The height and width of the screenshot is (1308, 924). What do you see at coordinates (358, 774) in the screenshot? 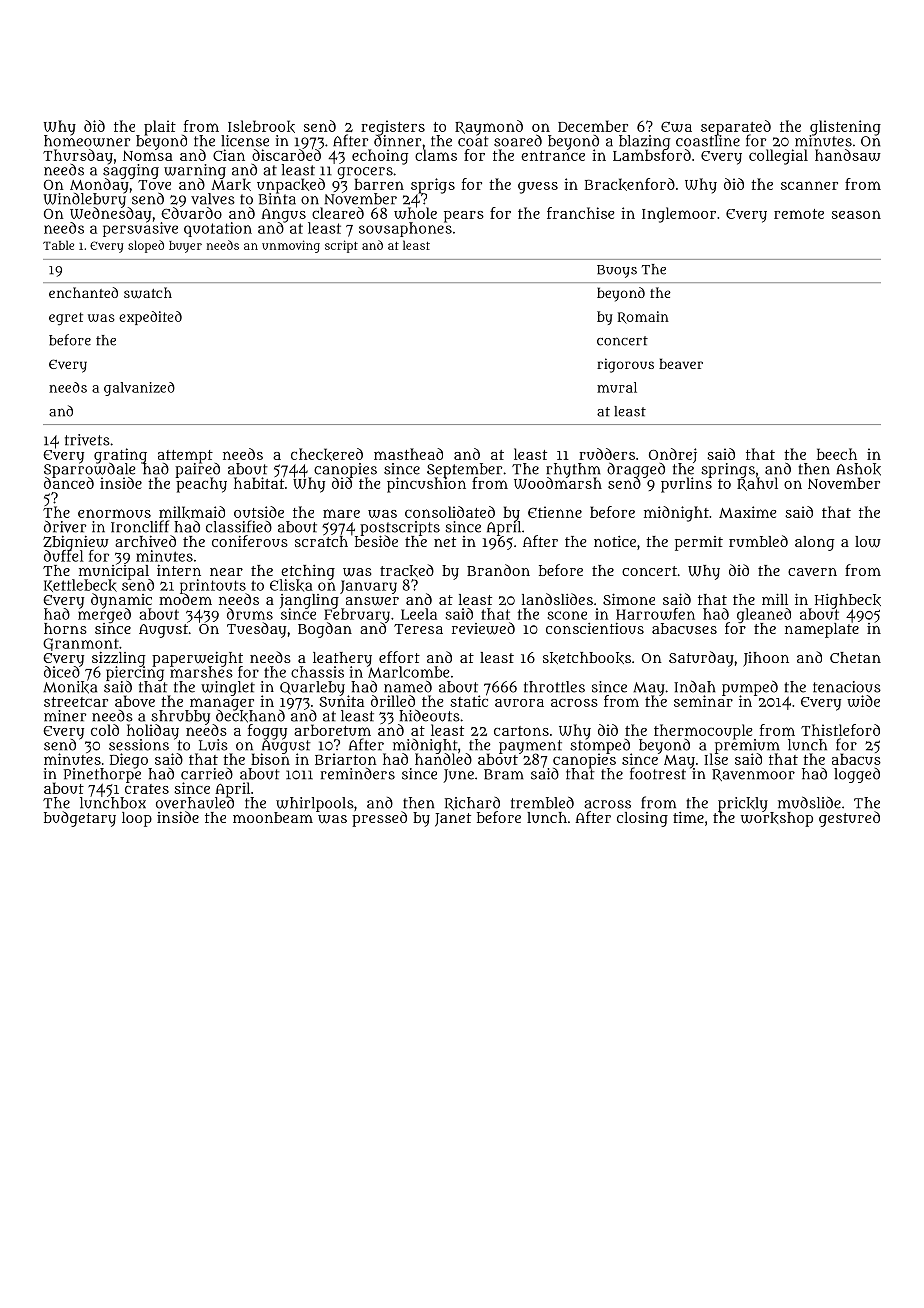
I see `reminders` at bounding box center [358, 774].
